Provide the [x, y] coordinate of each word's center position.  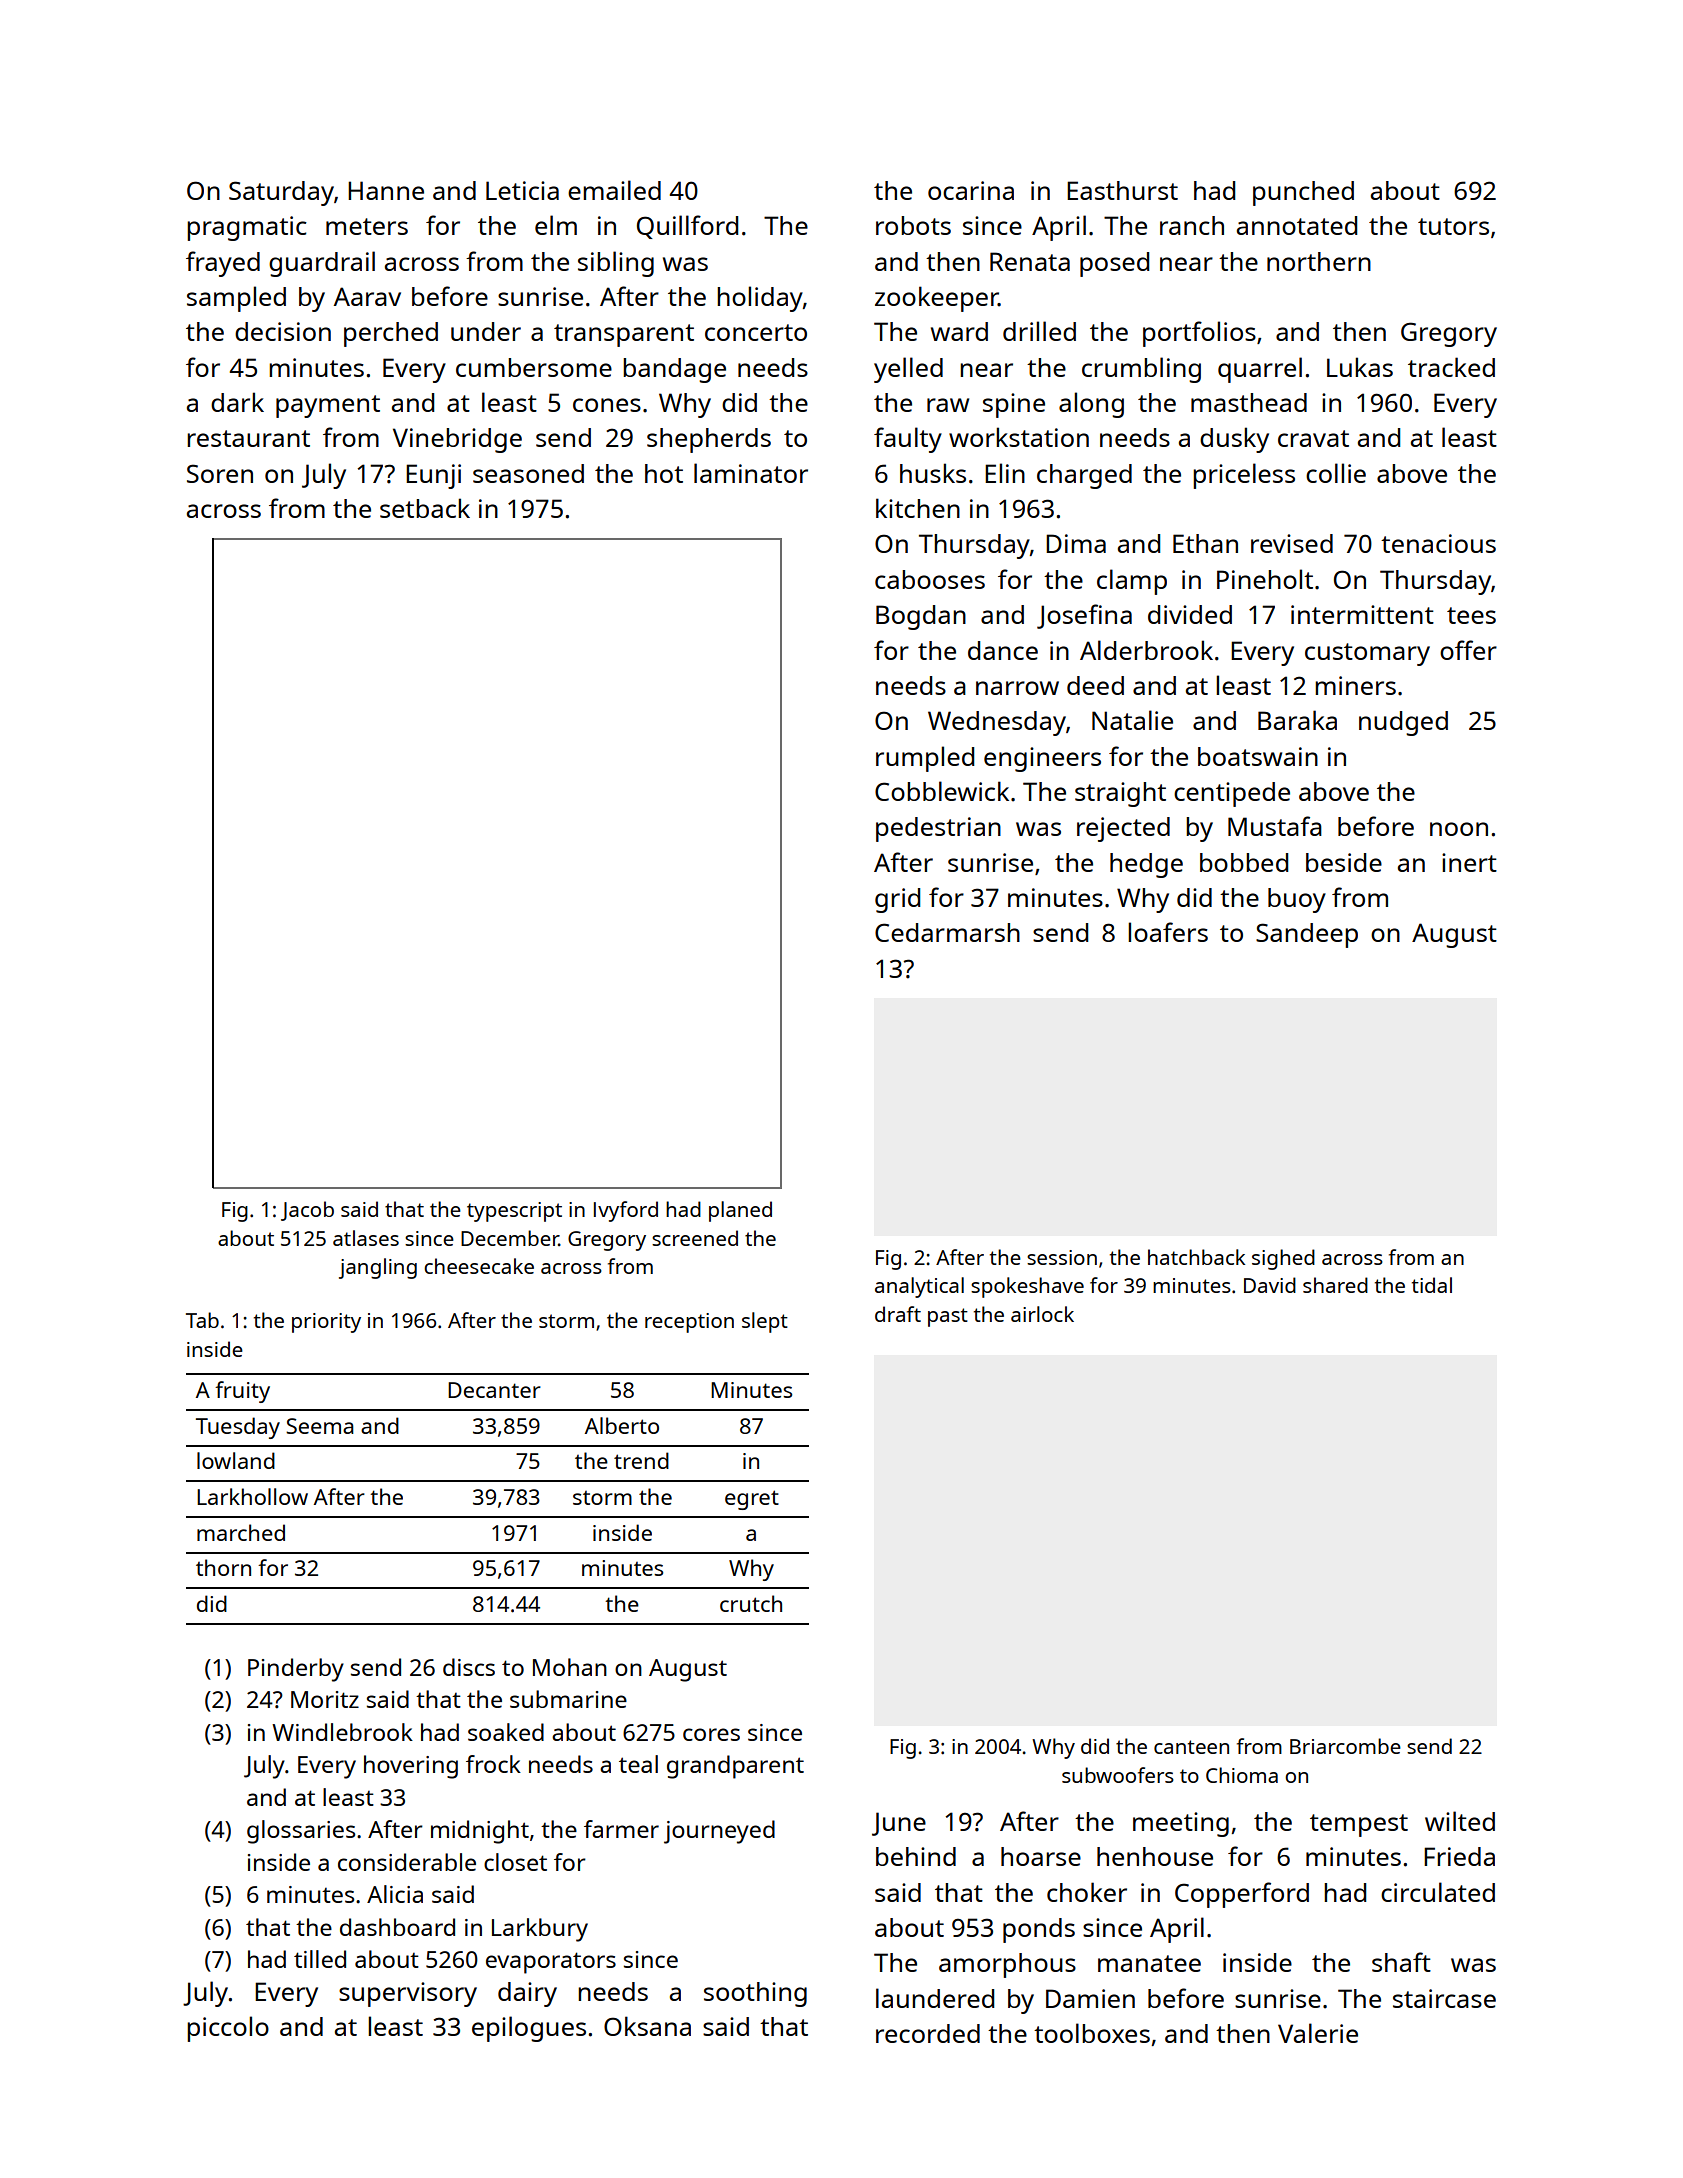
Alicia [395, 1894]
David [1270, 1285]
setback [425, 508]
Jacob [307, 1211]
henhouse [1155, 1856]
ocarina [971, 190]
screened [695, 1238]
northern [1319, 261]
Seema [320, 1426]
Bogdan [921, 617]
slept [765, 1322]
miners [1355, 685]
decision [283, 331]
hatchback [1196, 1257]
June [899, 1824]
